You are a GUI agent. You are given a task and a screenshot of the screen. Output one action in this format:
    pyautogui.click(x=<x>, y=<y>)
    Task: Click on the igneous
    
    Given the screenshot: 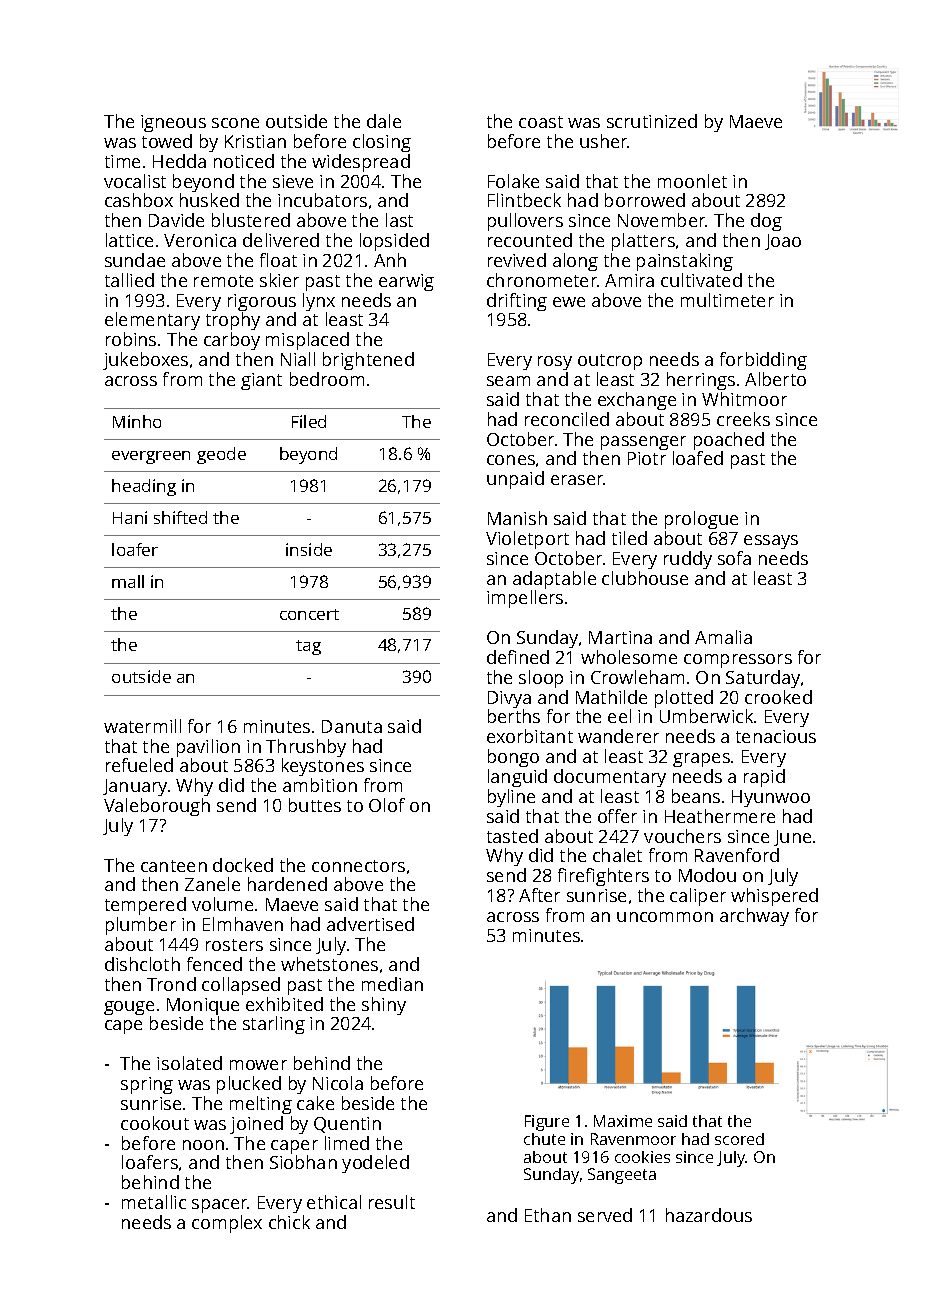 What is the action you would take?
    pyautogui.click(x=173, y=123)
